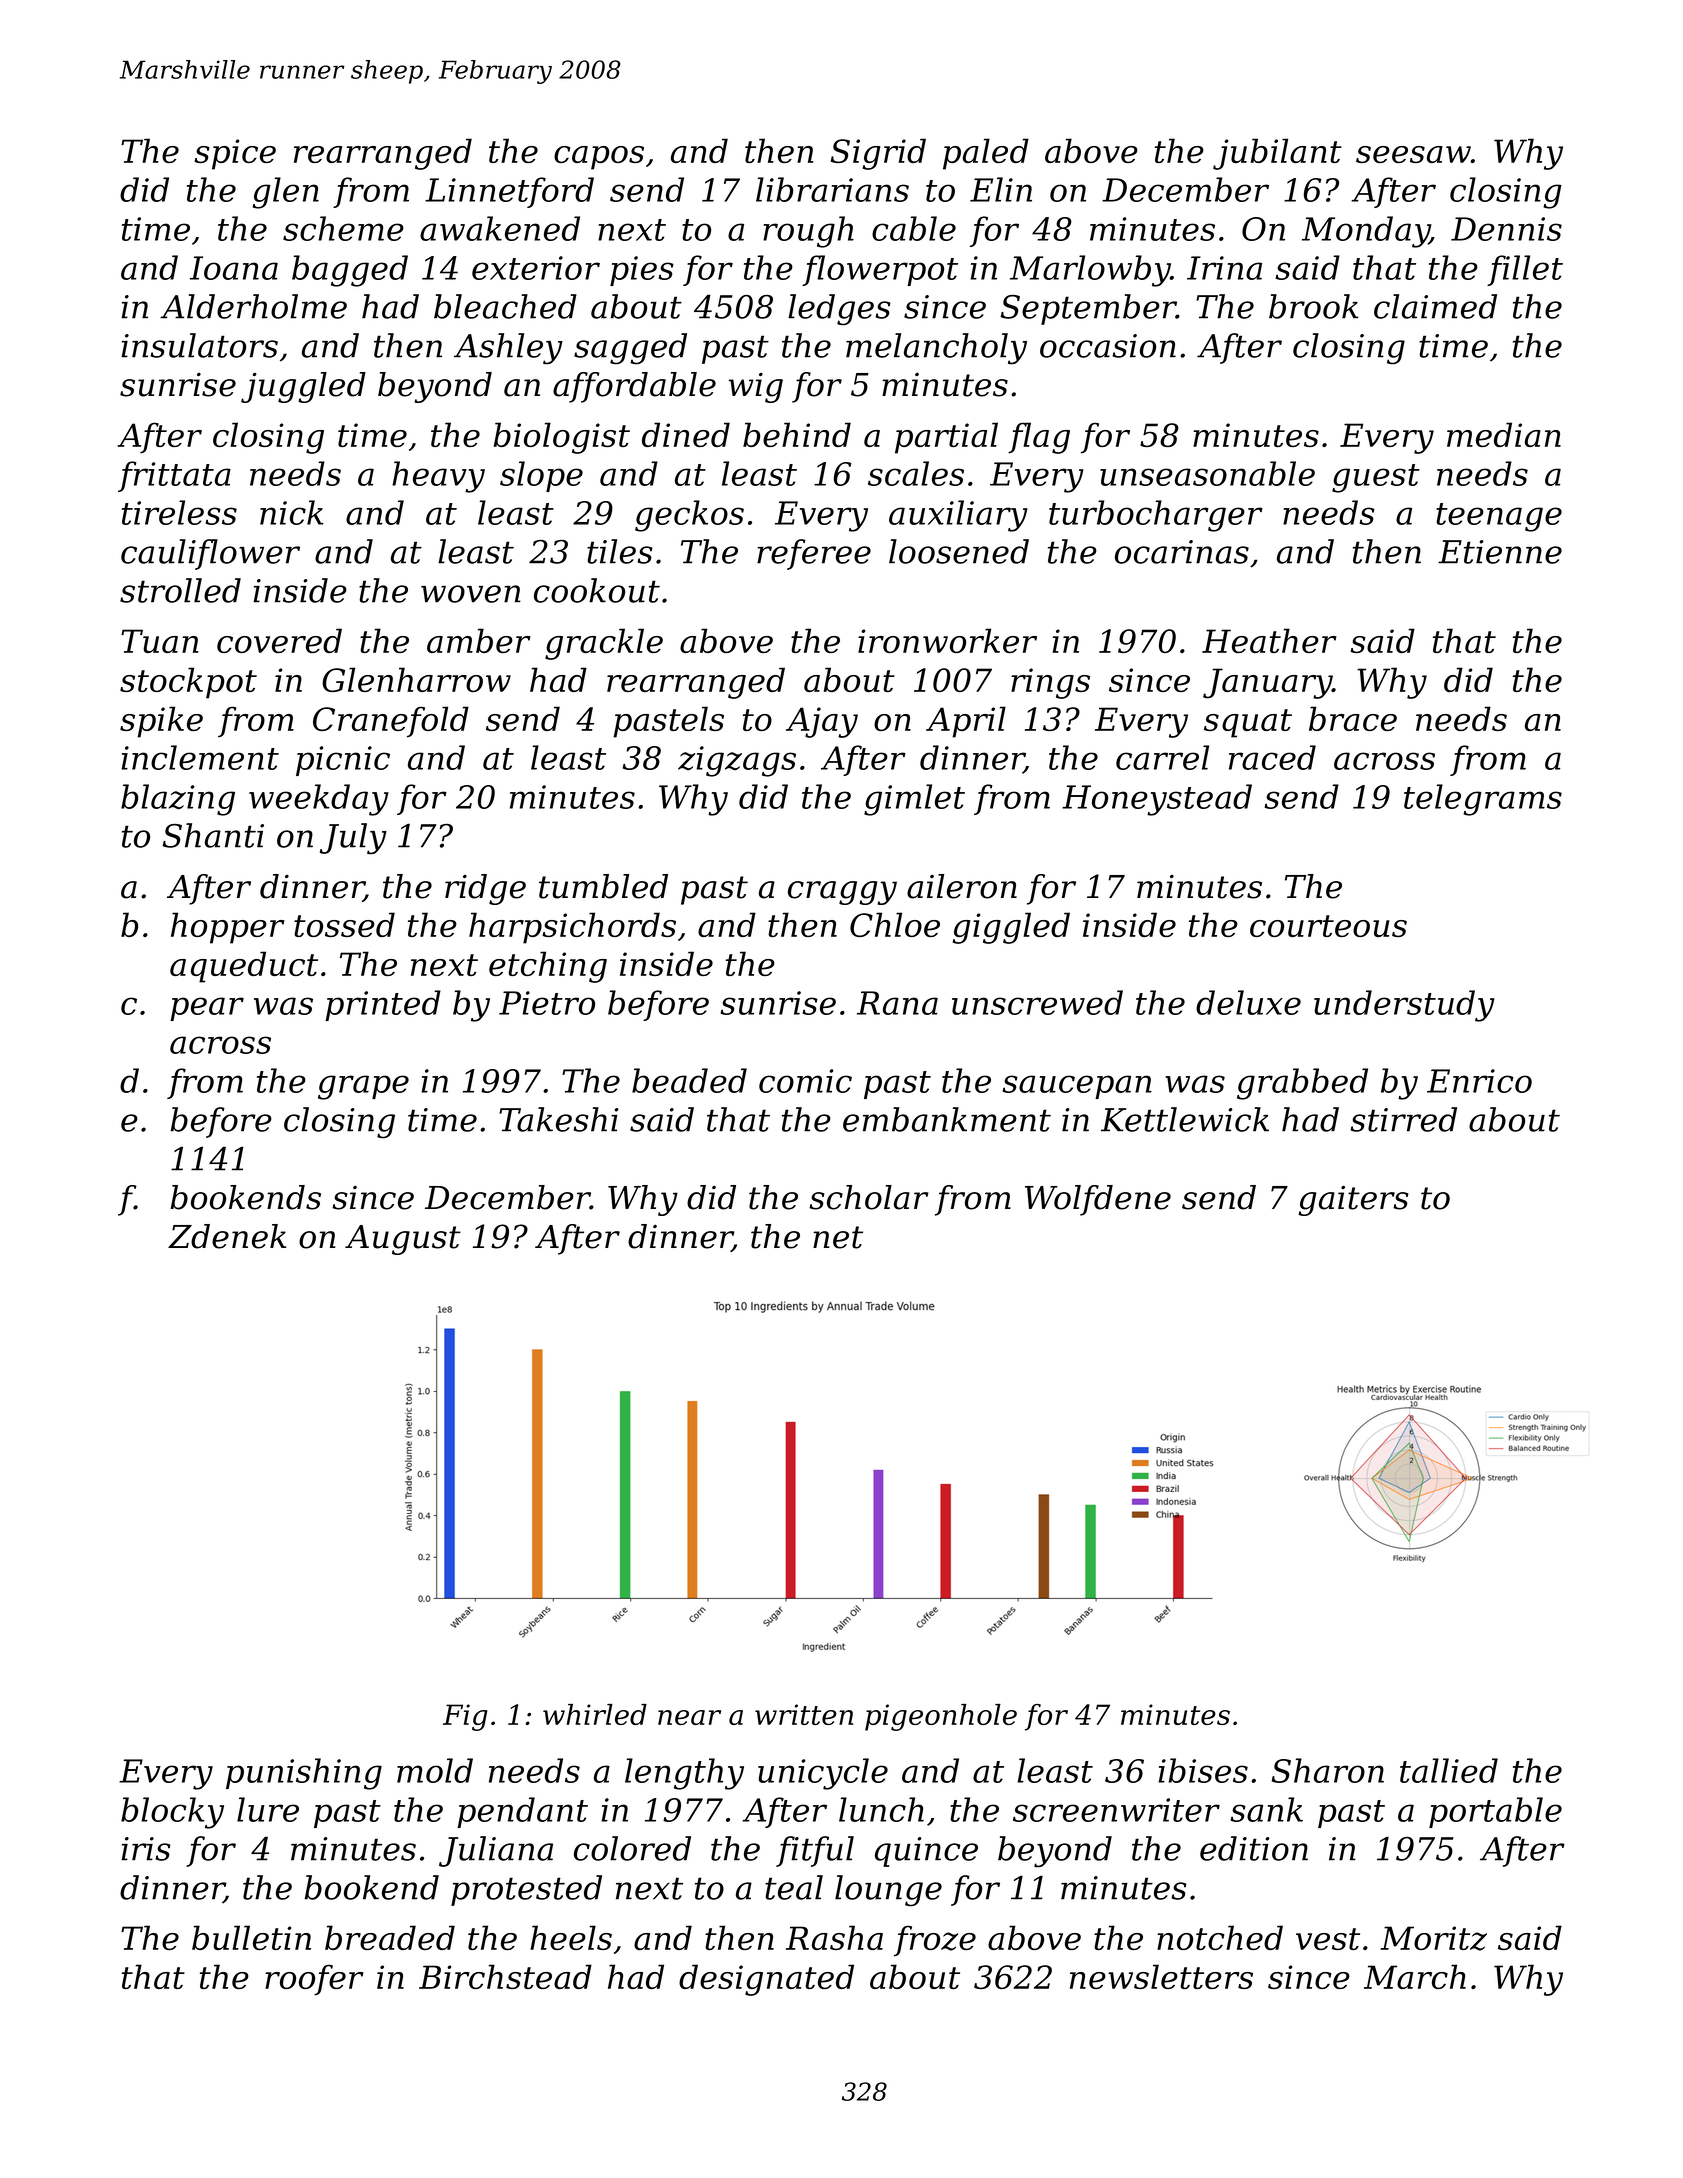 The height and width of the document is (2178, 1683). Describe the element at coordinates (878, 154) in the document. I see `Sigrid` at that location.
